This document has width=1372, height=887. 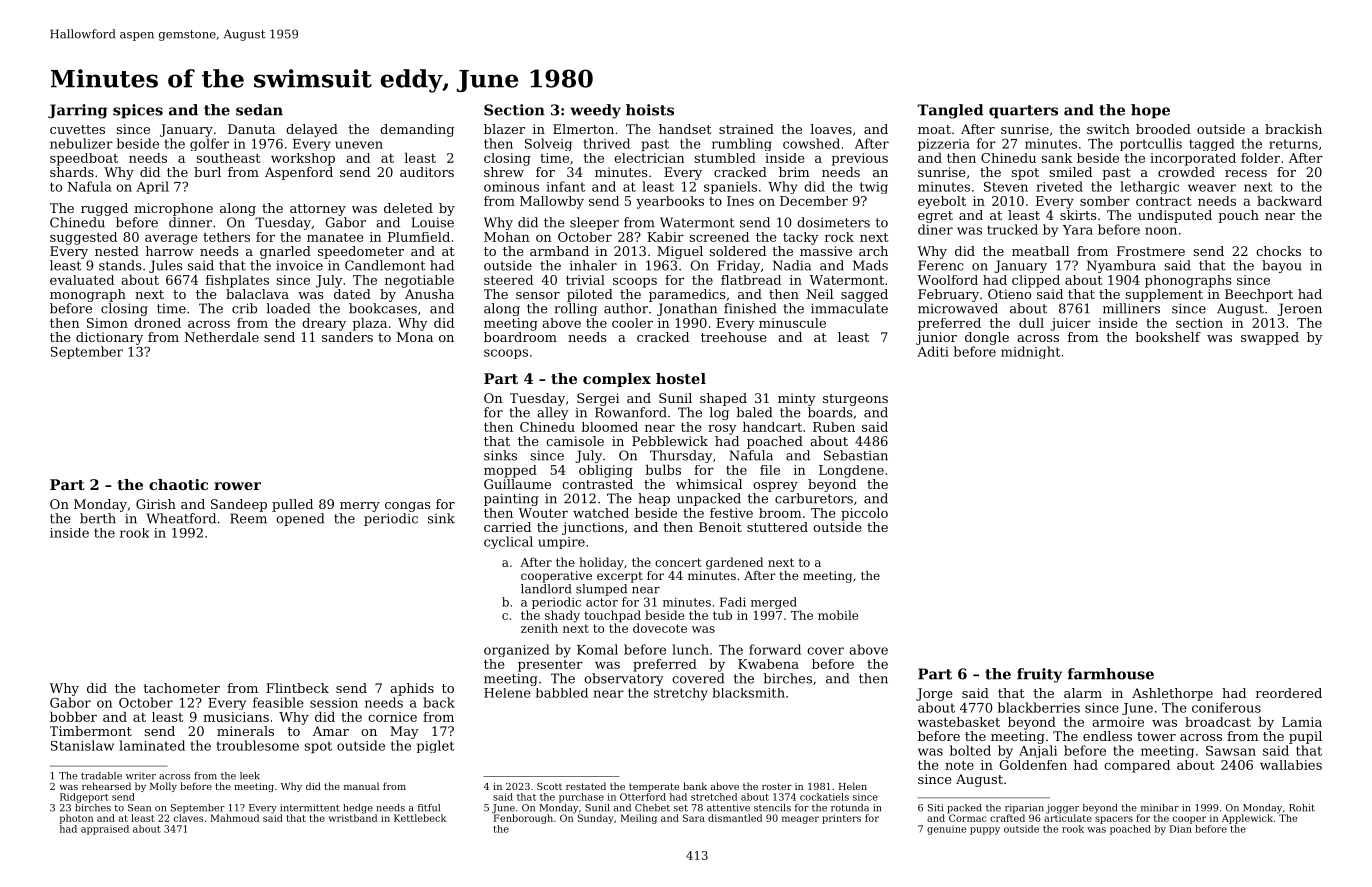 What do you see at coordinates (98, 518) in the document?
I see `berth` at bounding box center [98, 518].
